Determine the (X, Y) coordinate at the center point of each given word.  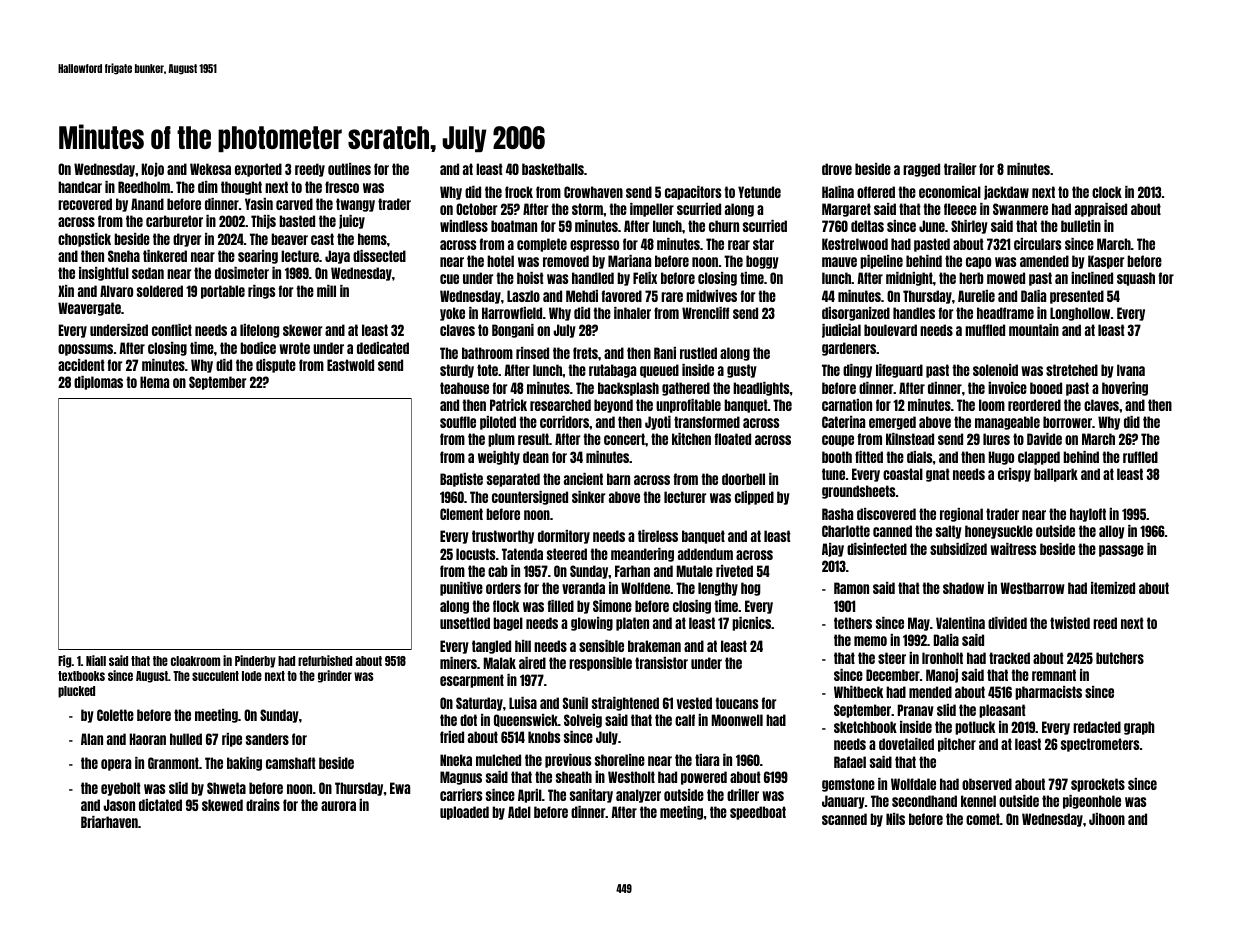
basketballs (553, 169)
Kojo (153, 170)
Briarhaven (109, 822)
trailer (960, 169)
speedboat (758, 813)
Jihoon (1107, 819)
